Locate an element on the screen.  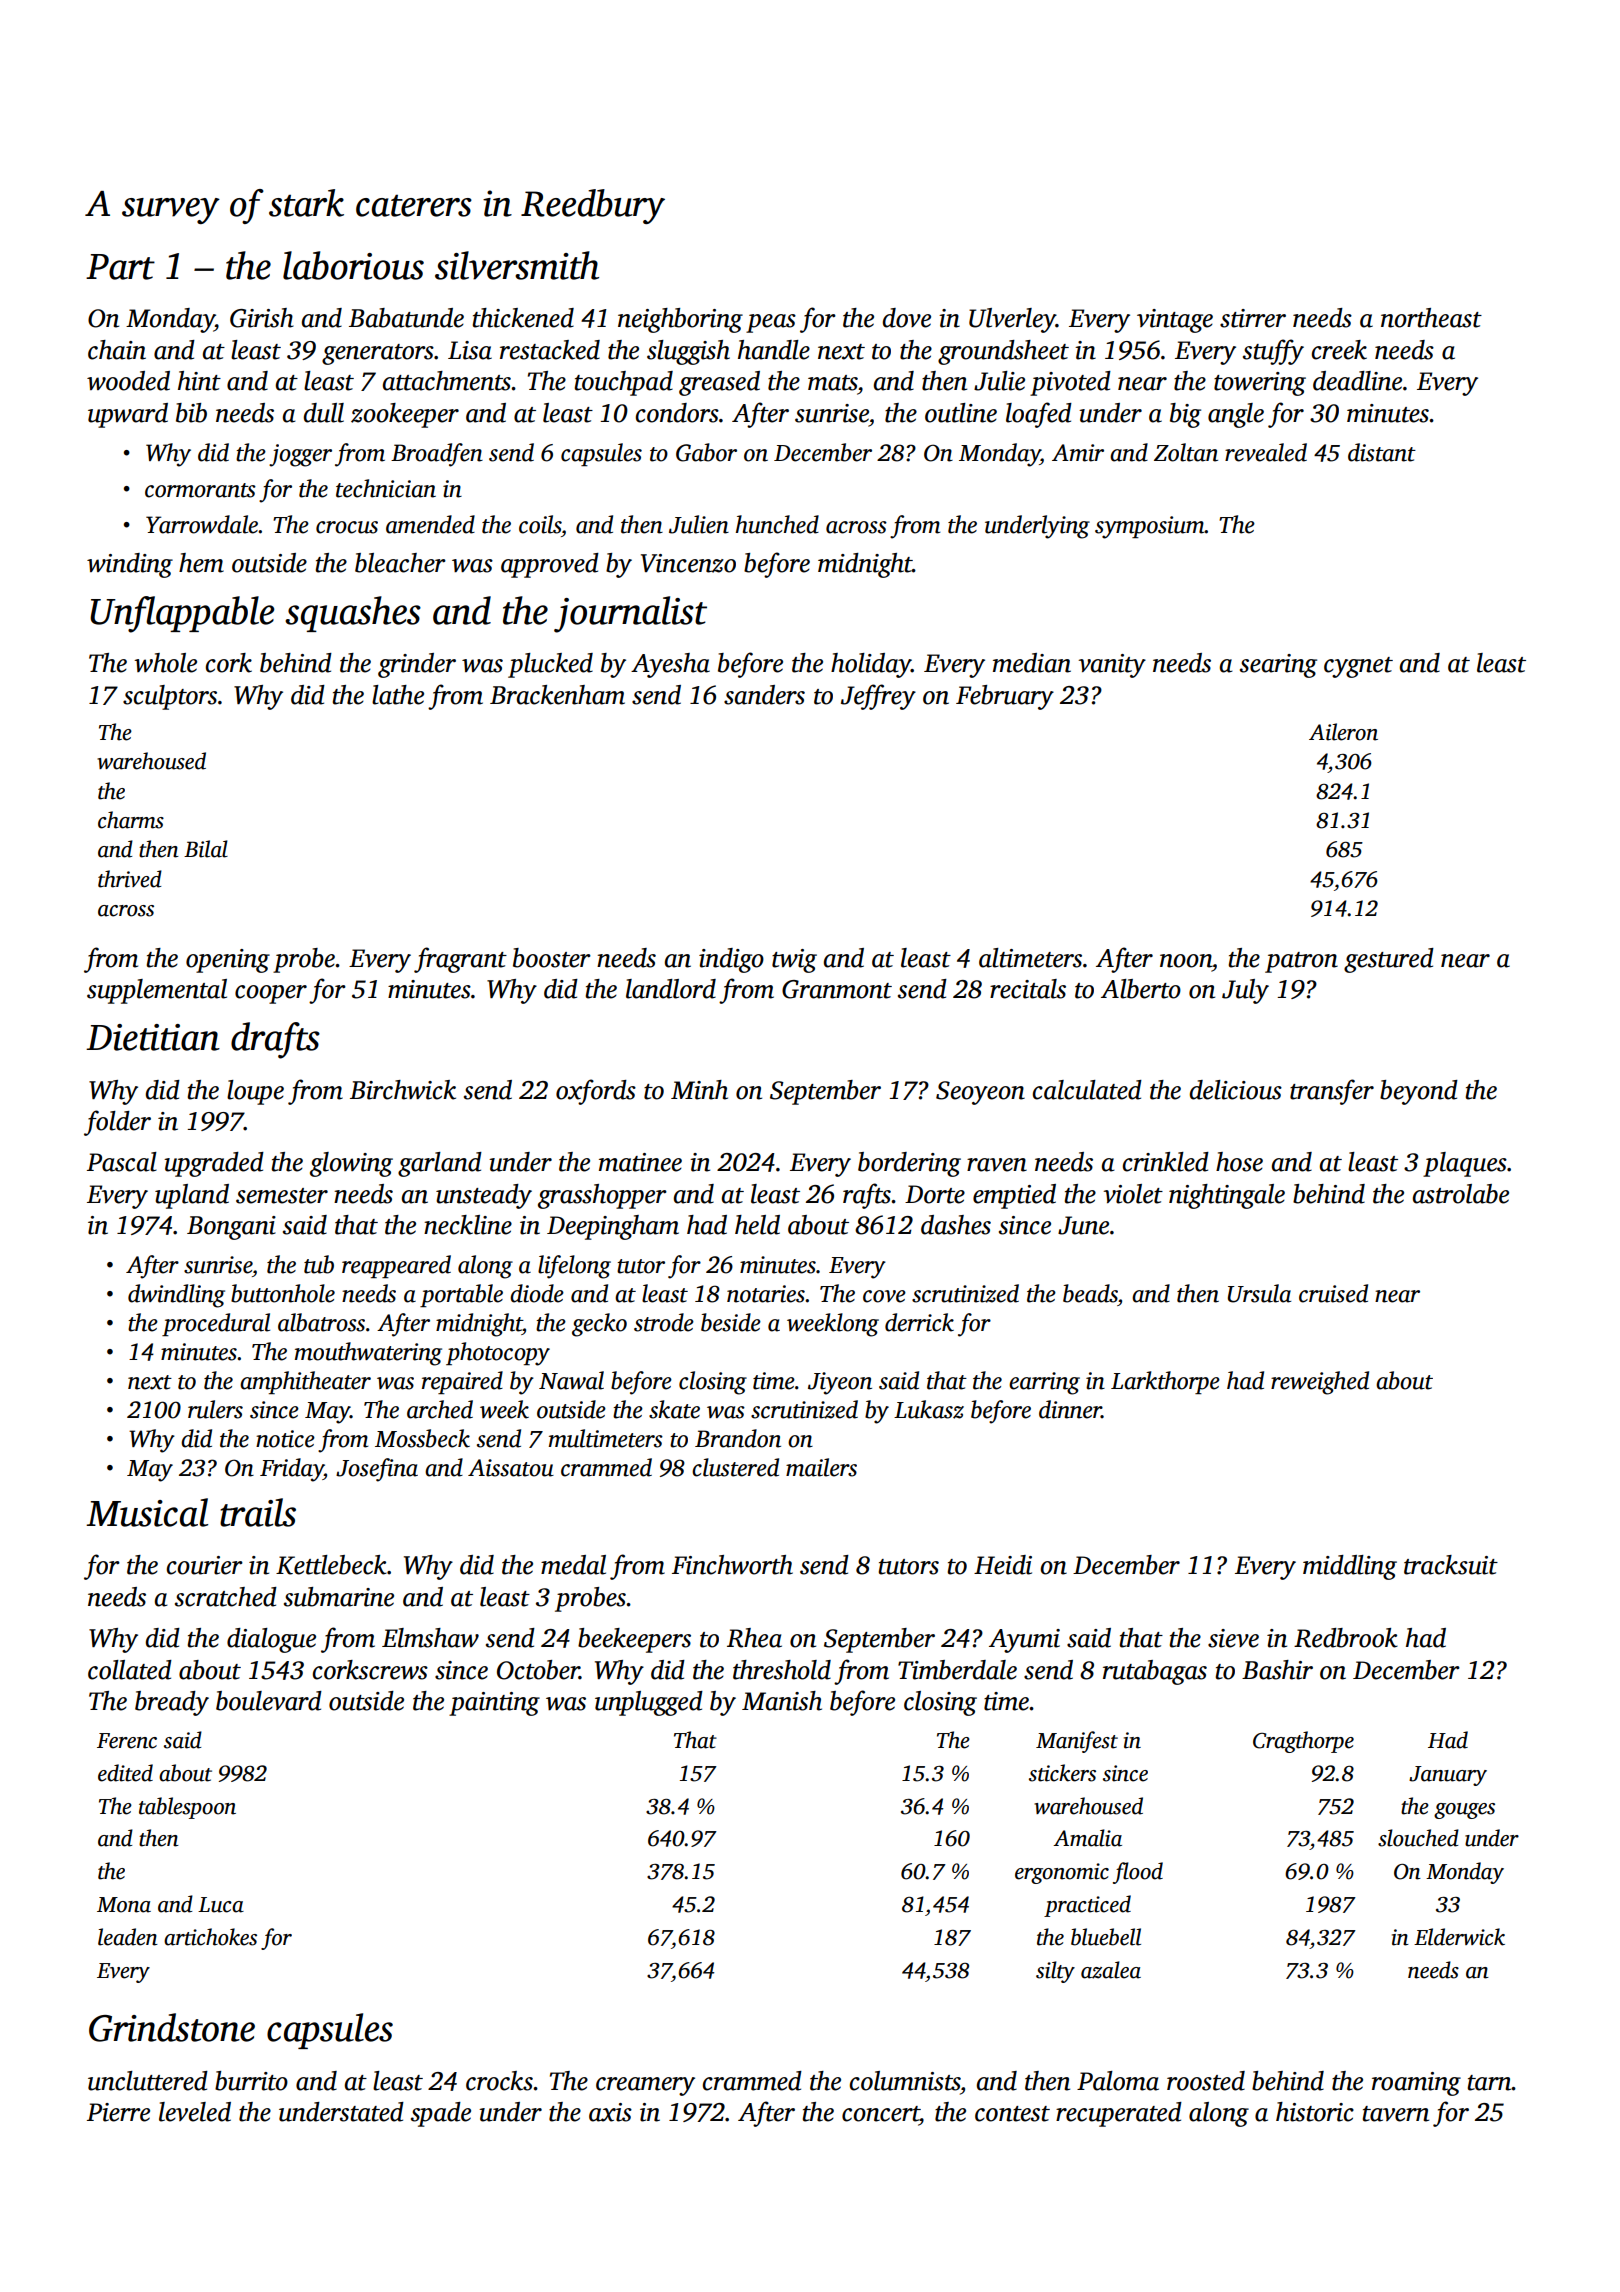
historic is located at coordinates (1315, 2112).
